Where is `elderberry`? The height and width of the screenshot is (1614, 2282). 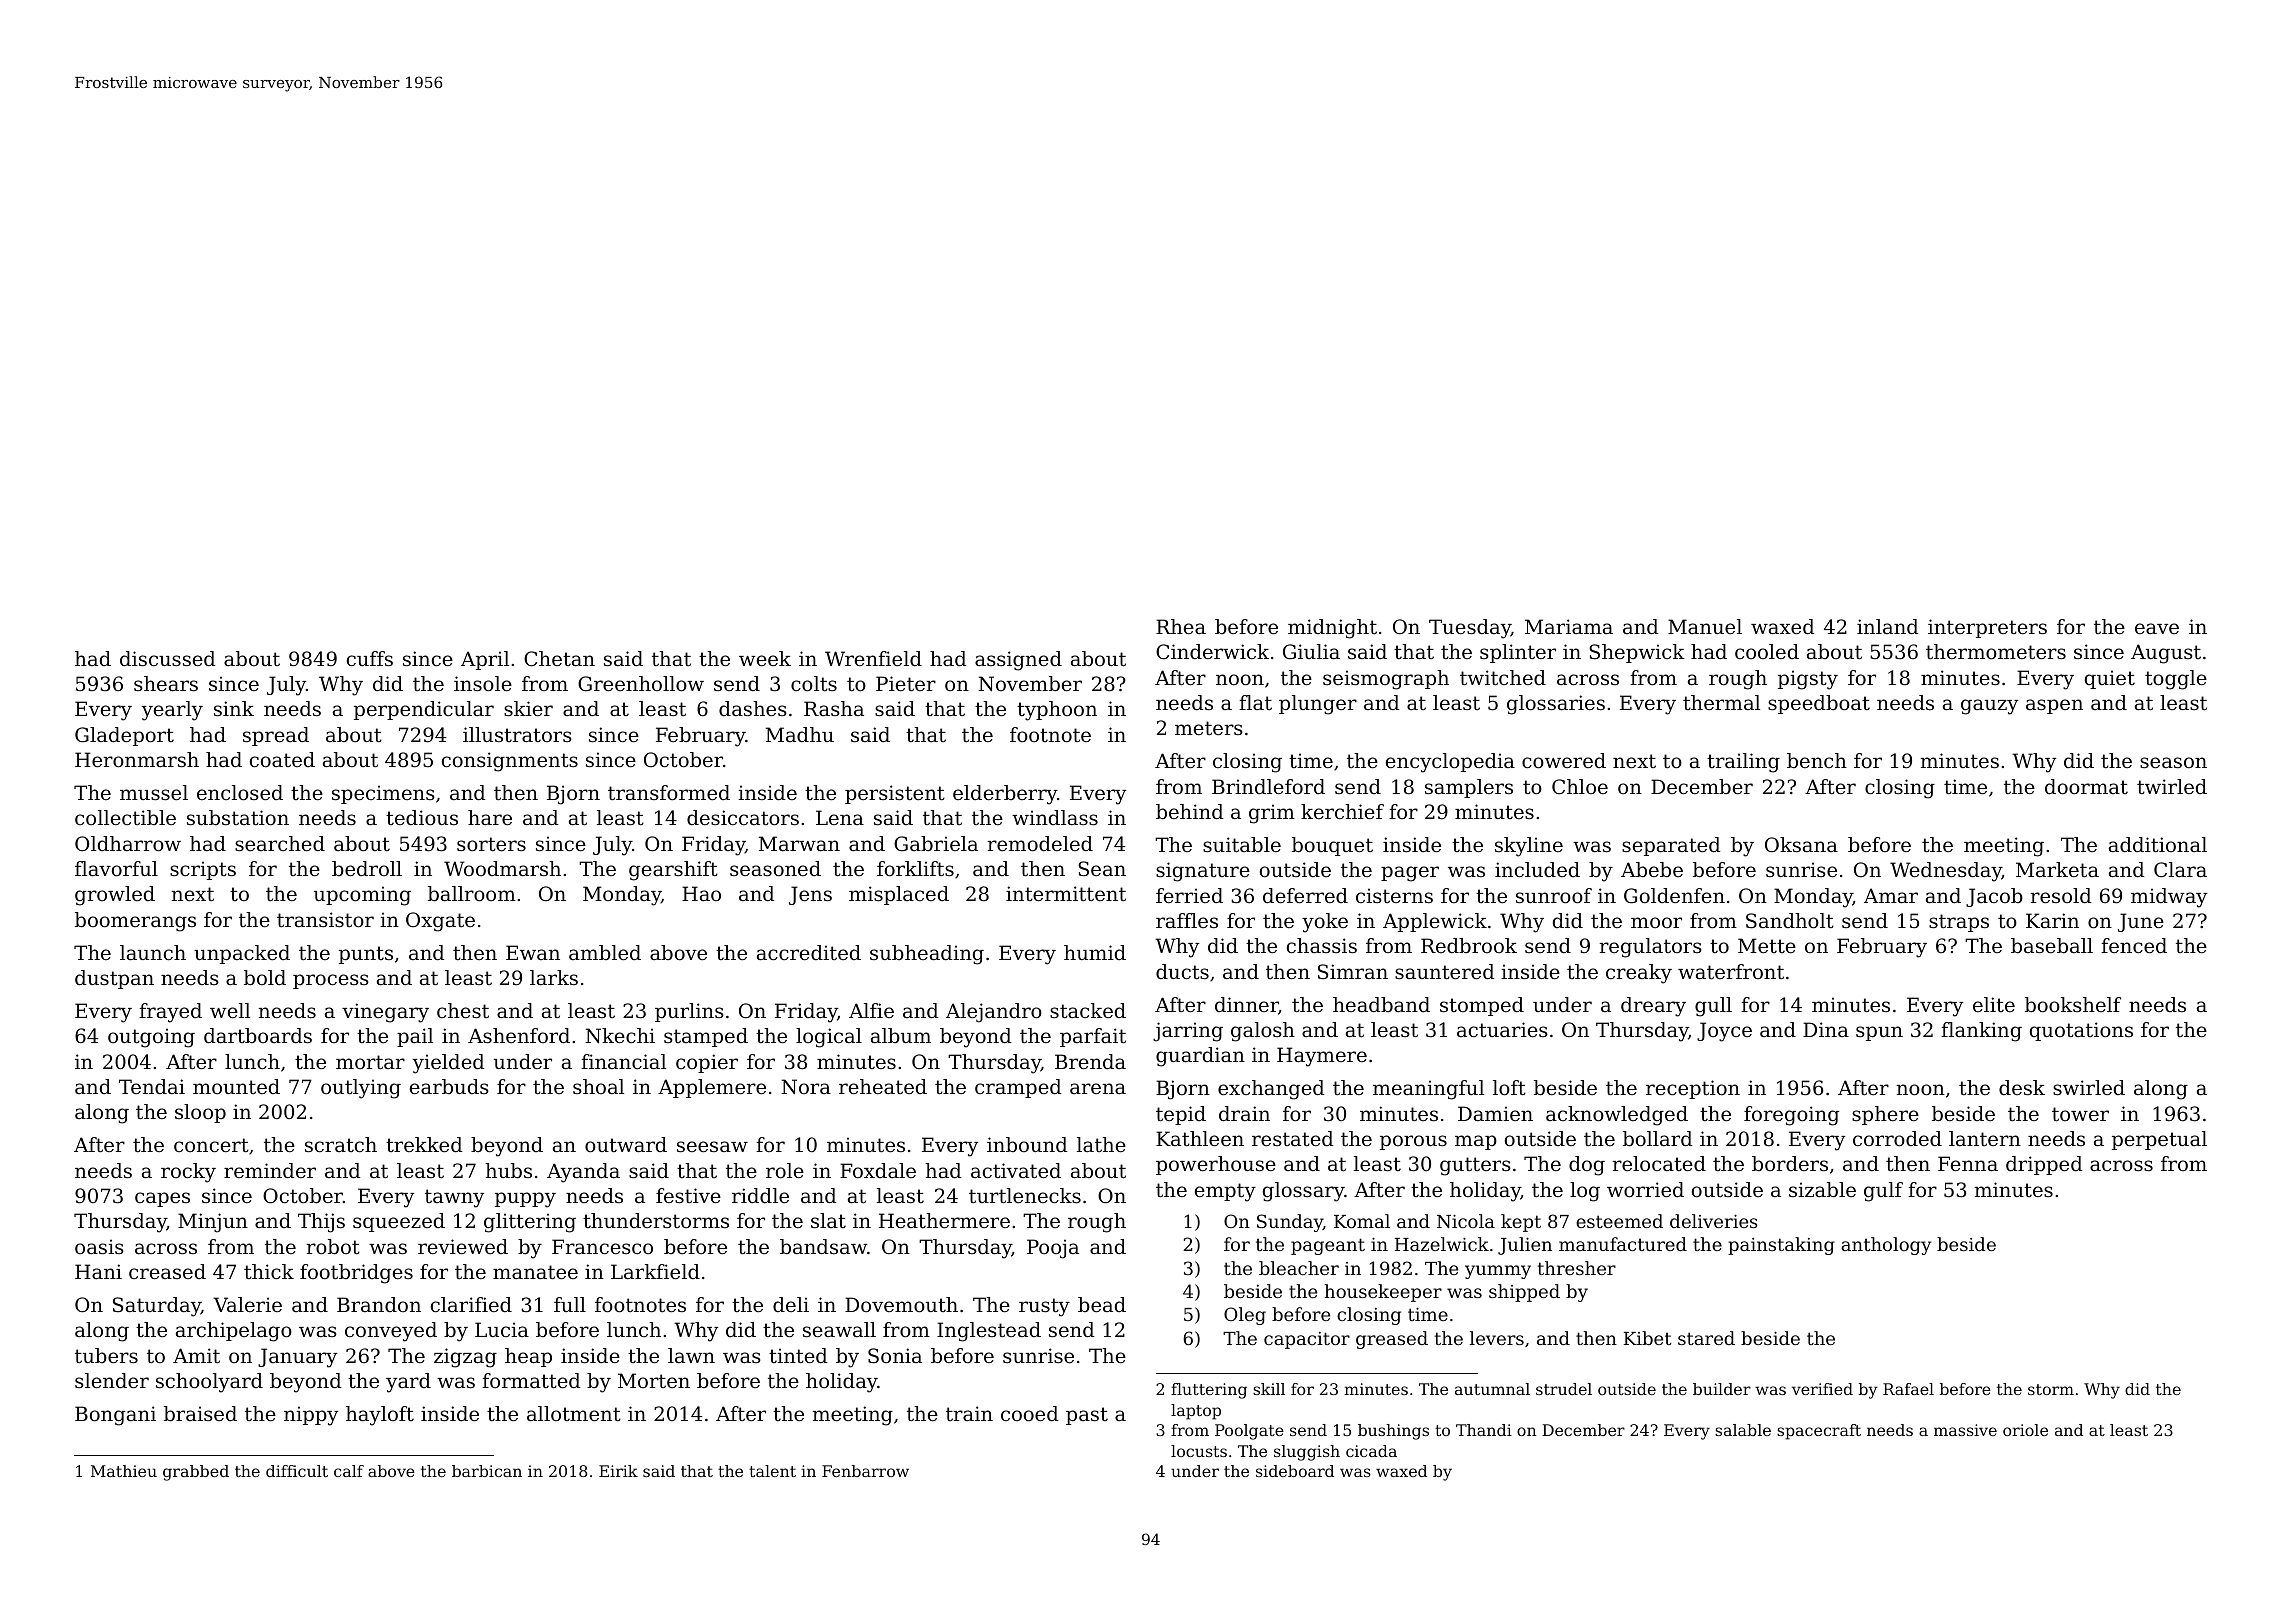
elderberry is located at coordinates (1005, 795).
